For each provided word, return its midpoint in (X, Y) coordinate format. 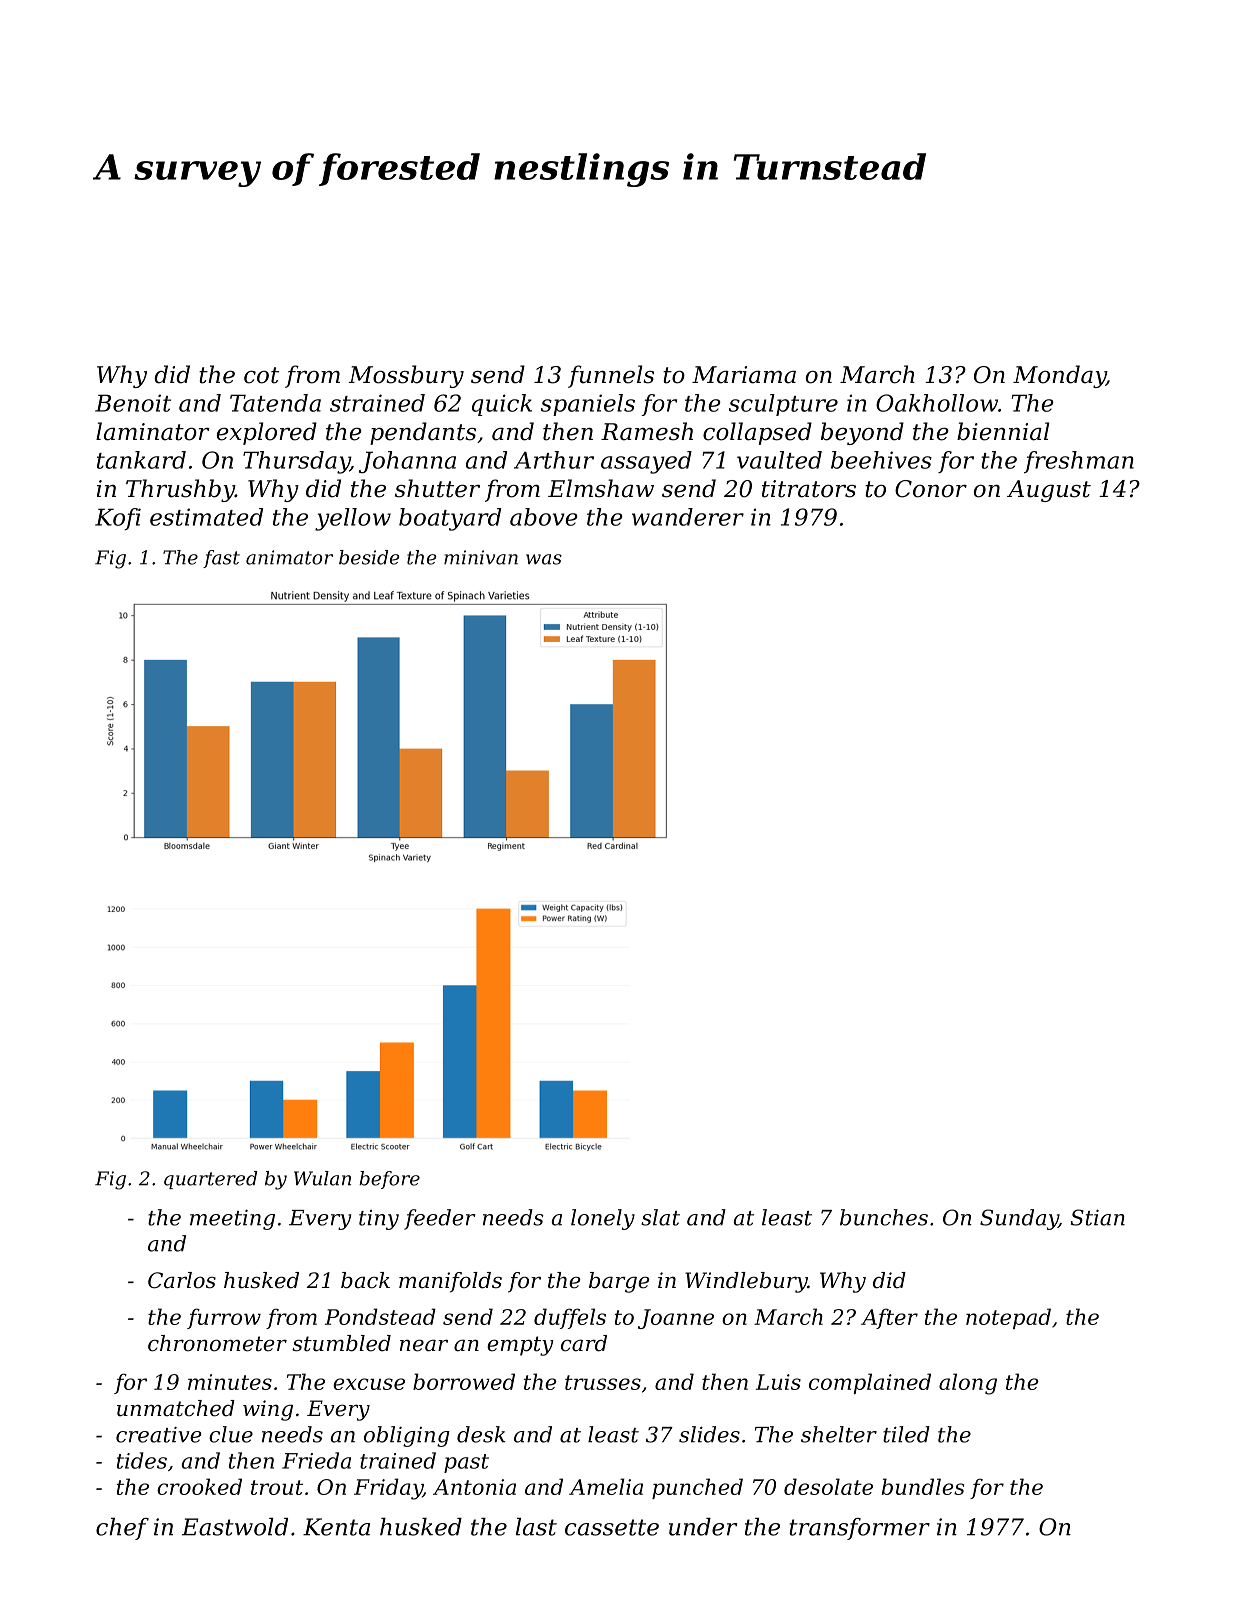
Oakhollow (937, 403)
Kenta (336, 1527)
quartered (210, 1180)
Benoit (133, 403)
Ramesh (647, 431)
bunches (884, 1217)
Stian (1098, 1217)
